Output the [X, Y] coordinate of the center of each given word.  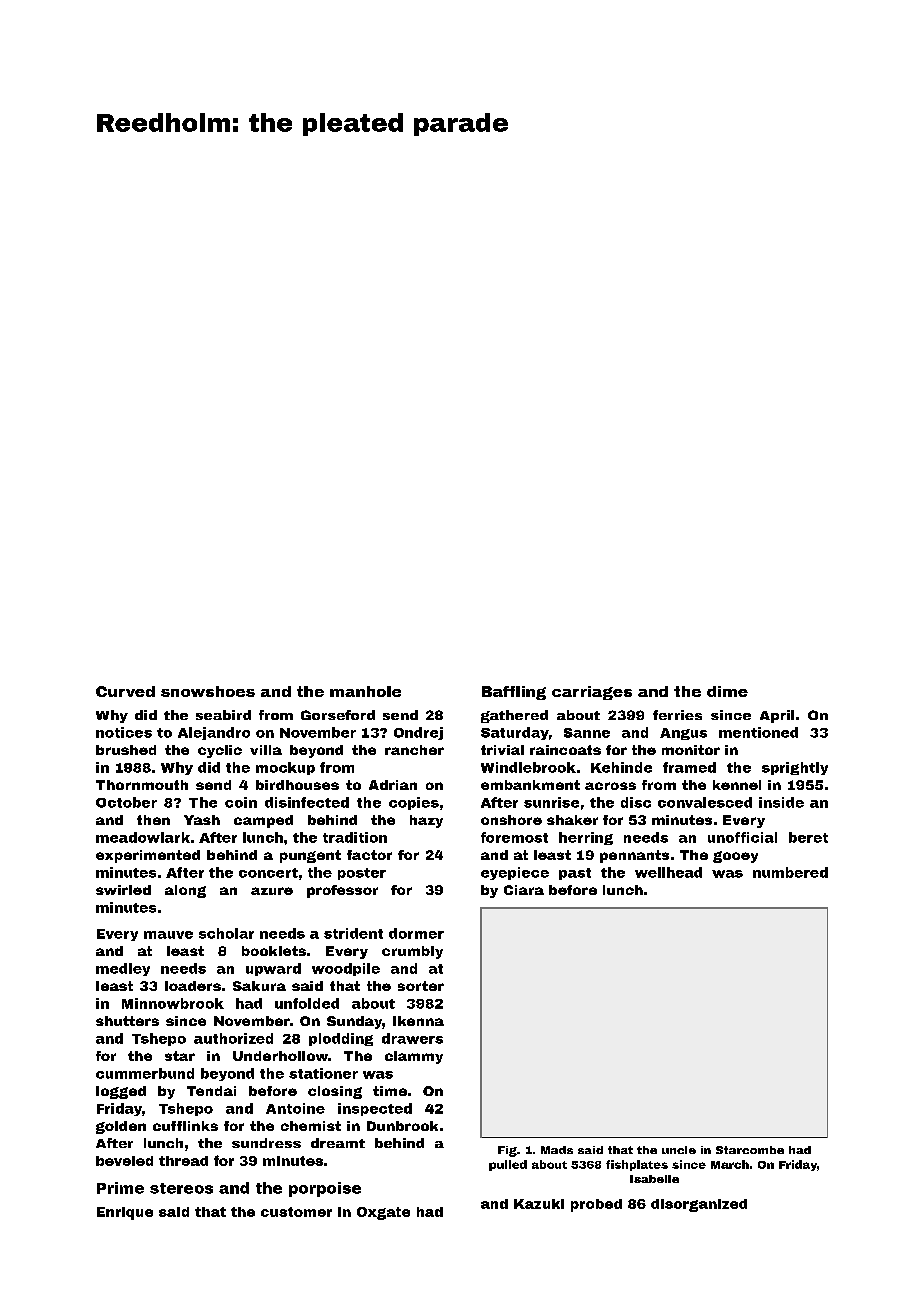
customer [296, 1212]
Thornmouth [142, 785]
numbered [790, 872]
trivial [502, 750]
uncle [679, 1150]
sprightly [795, 768]
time [390, 1091]
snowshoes [208, 691]
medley [123, 969]
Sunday [354, 1022]
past [575, 874]
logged [121, 1092]
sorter [421, 986]
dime [727, 691]
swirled [123, 890]
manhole [365, 691]
